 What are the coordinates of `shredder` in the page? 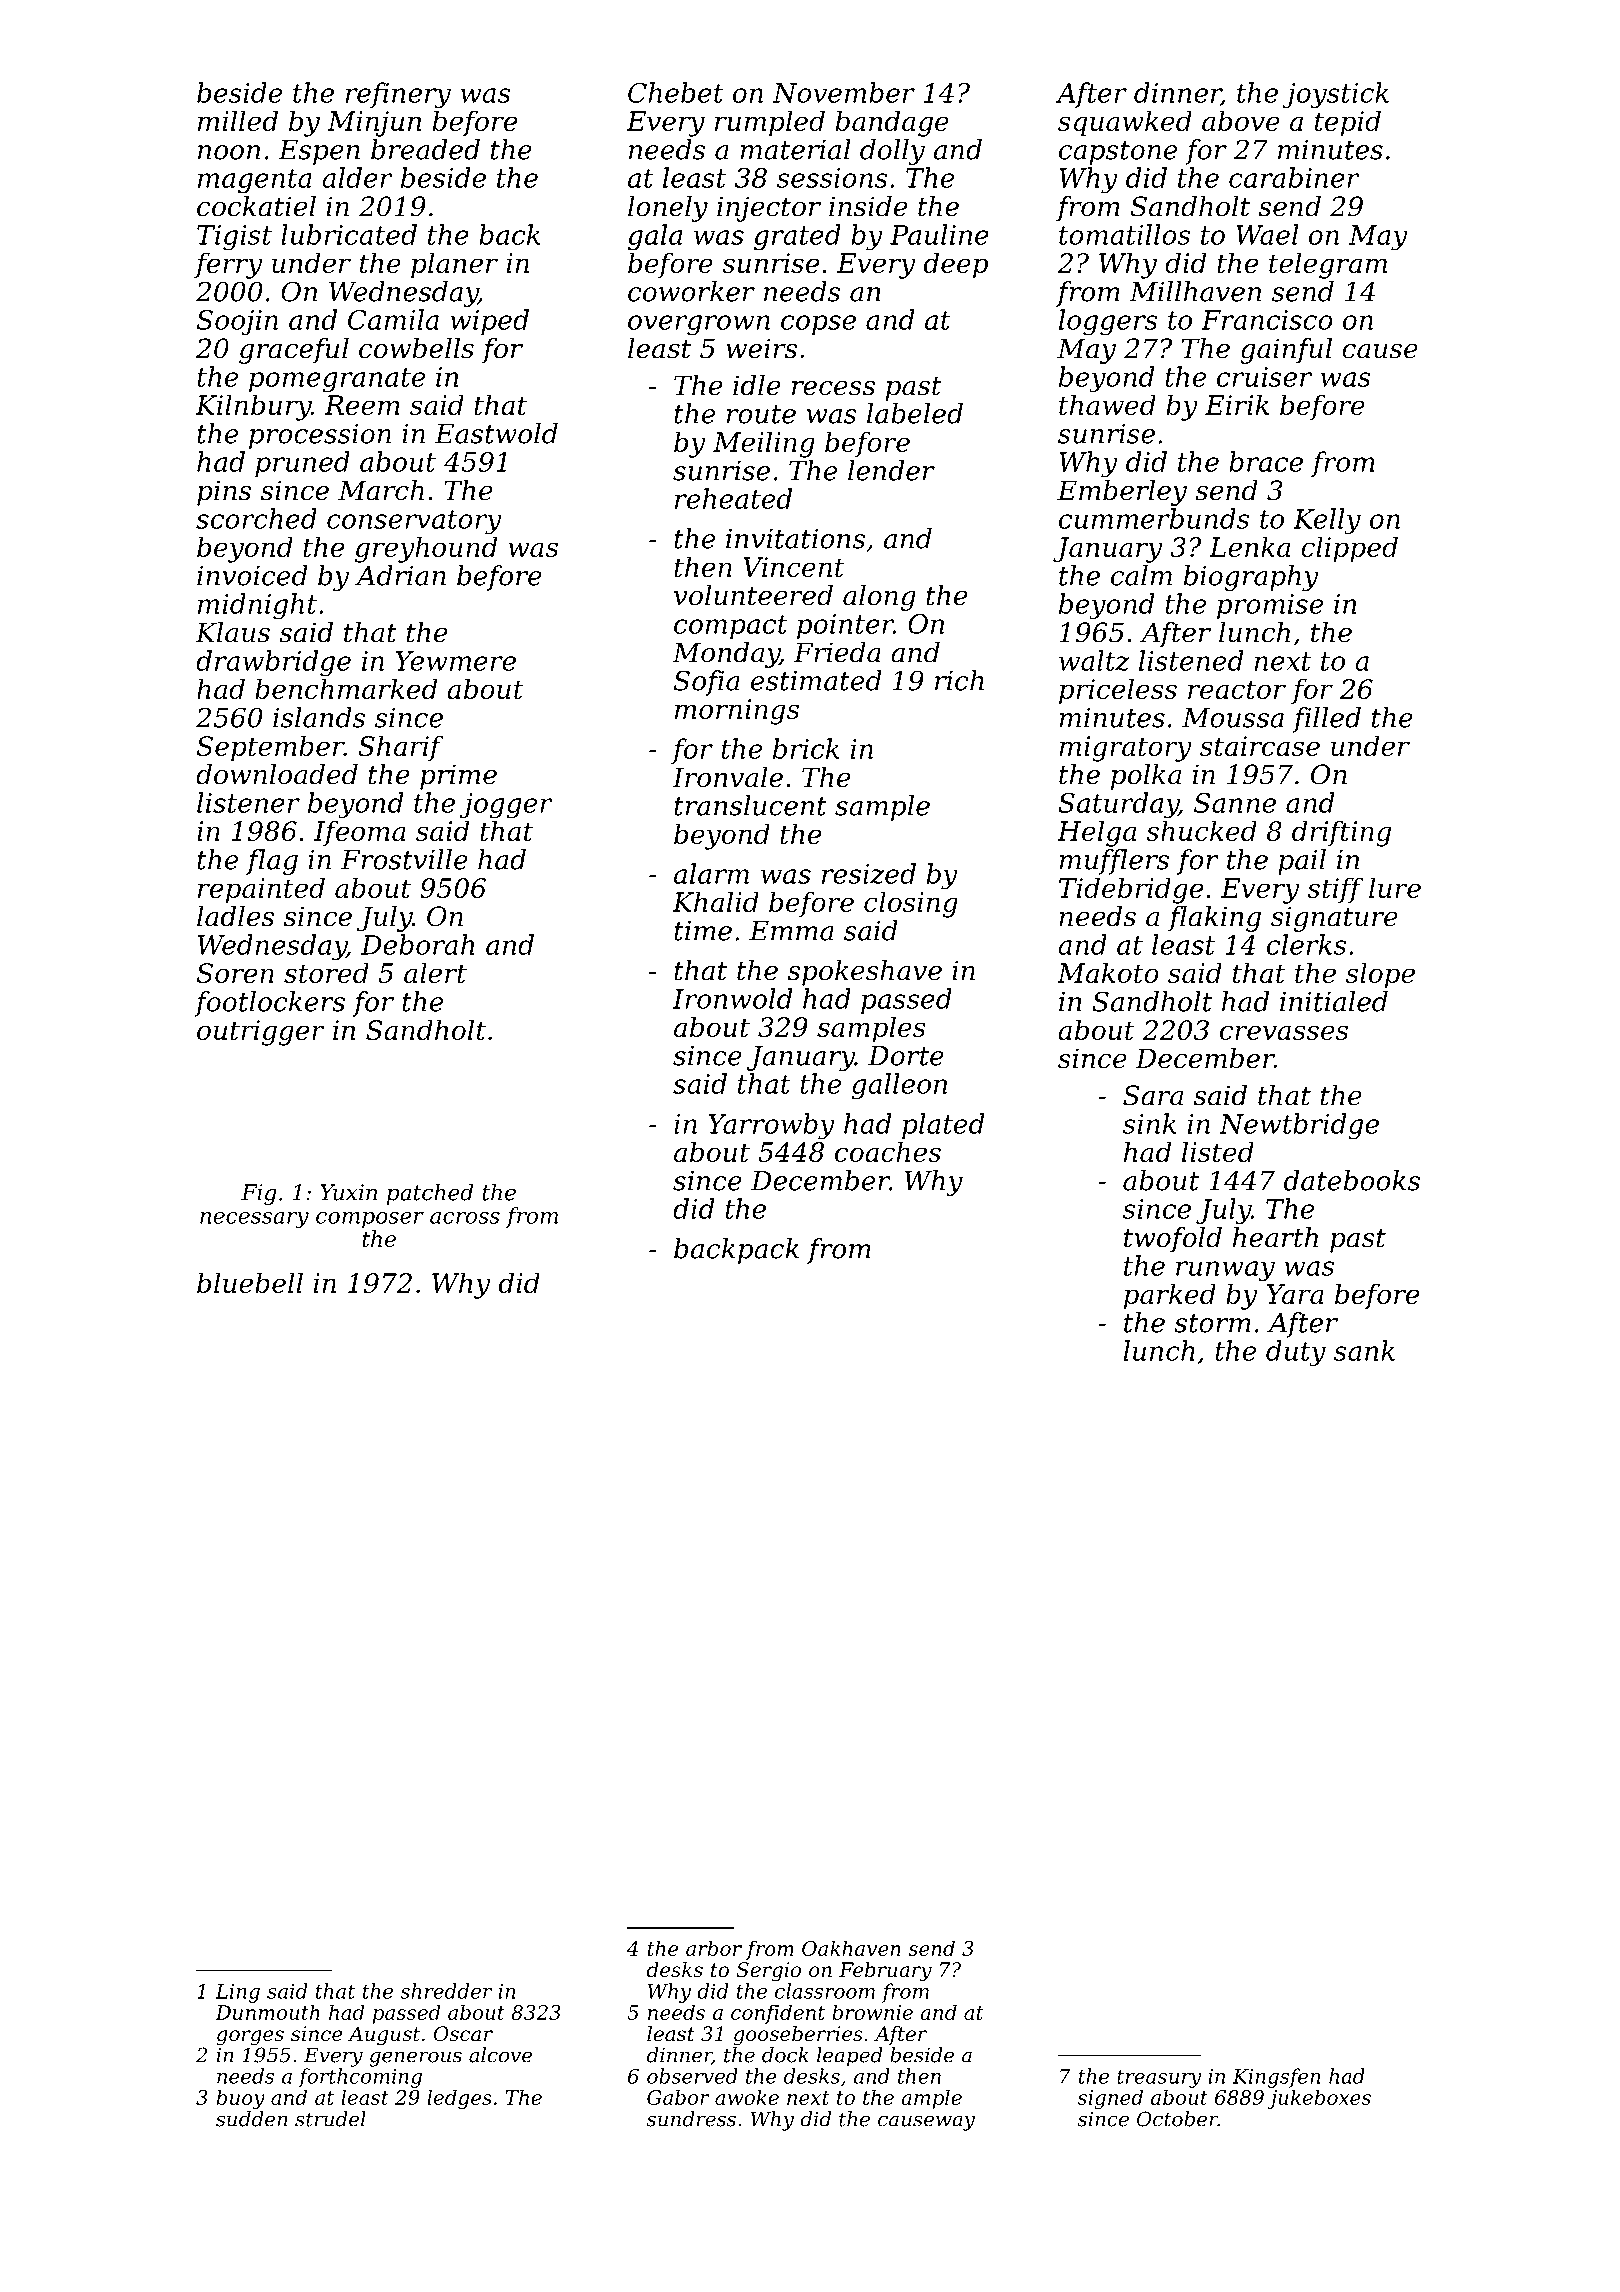 It's located at (446, 1991).
